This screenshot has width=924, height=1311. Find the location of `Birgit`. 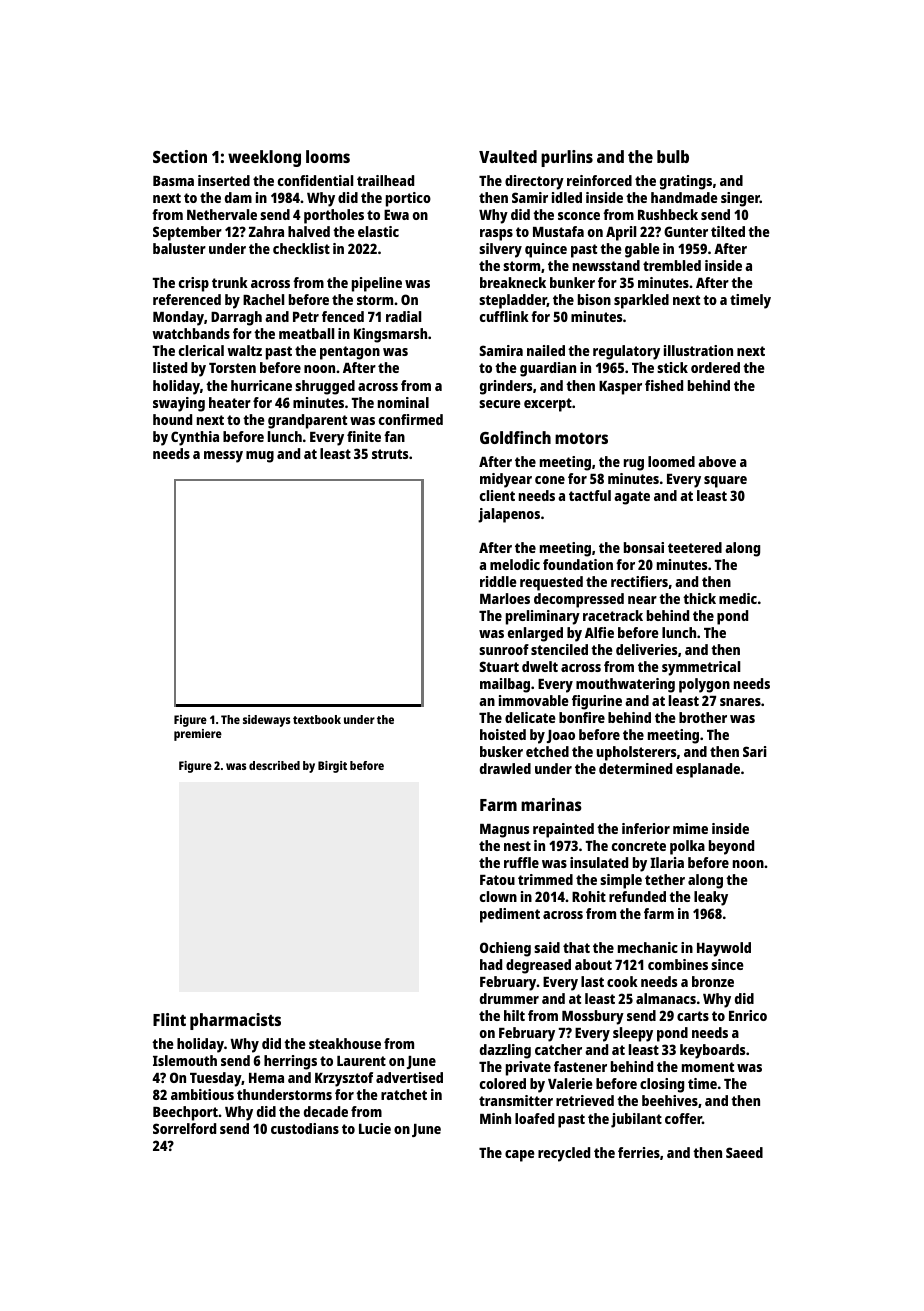

Birgit is located at coordinates (332, 767).
